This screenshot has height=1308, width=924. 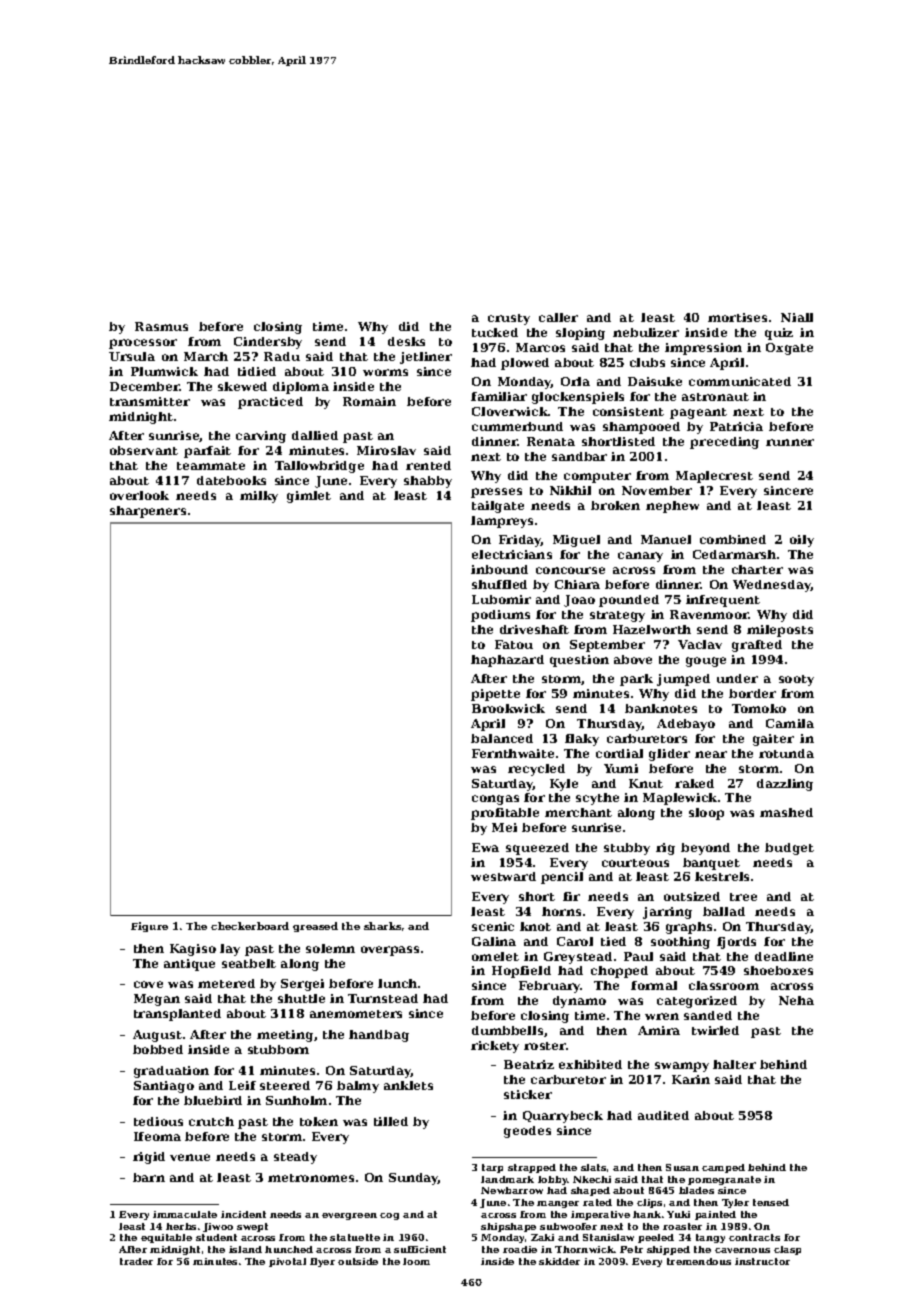 I want to click on greased, so click(x=315, y=927).
